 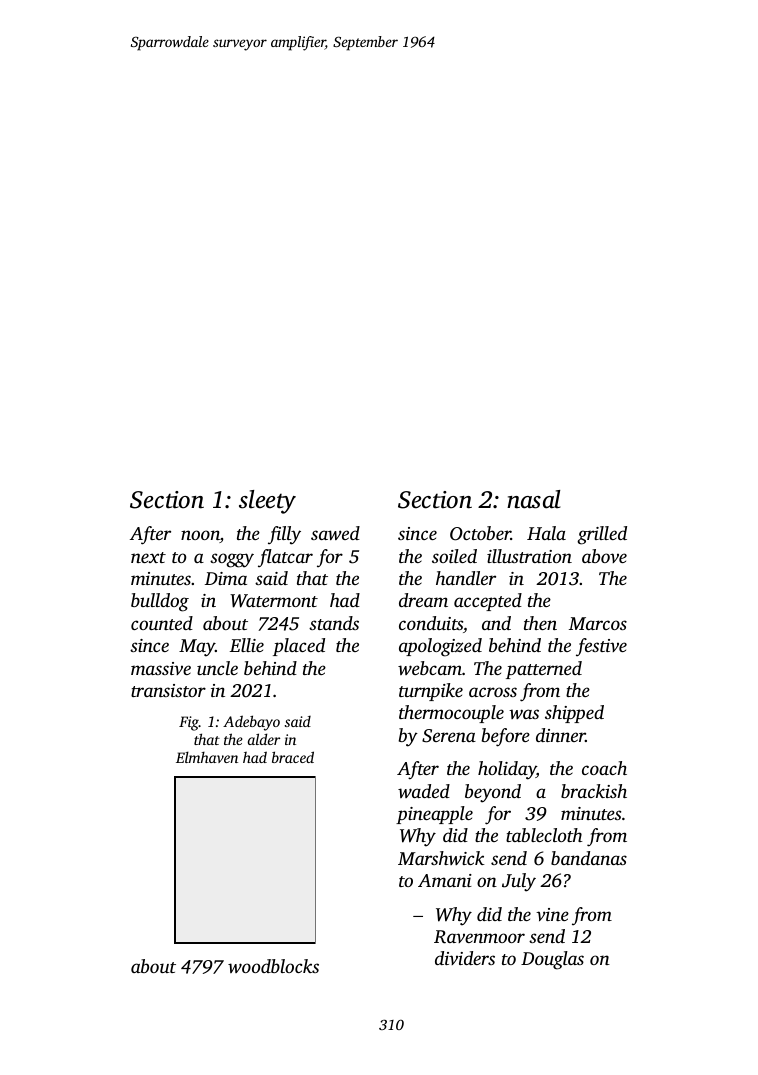 I want to click on dividers, so click(x=465, y=958).
